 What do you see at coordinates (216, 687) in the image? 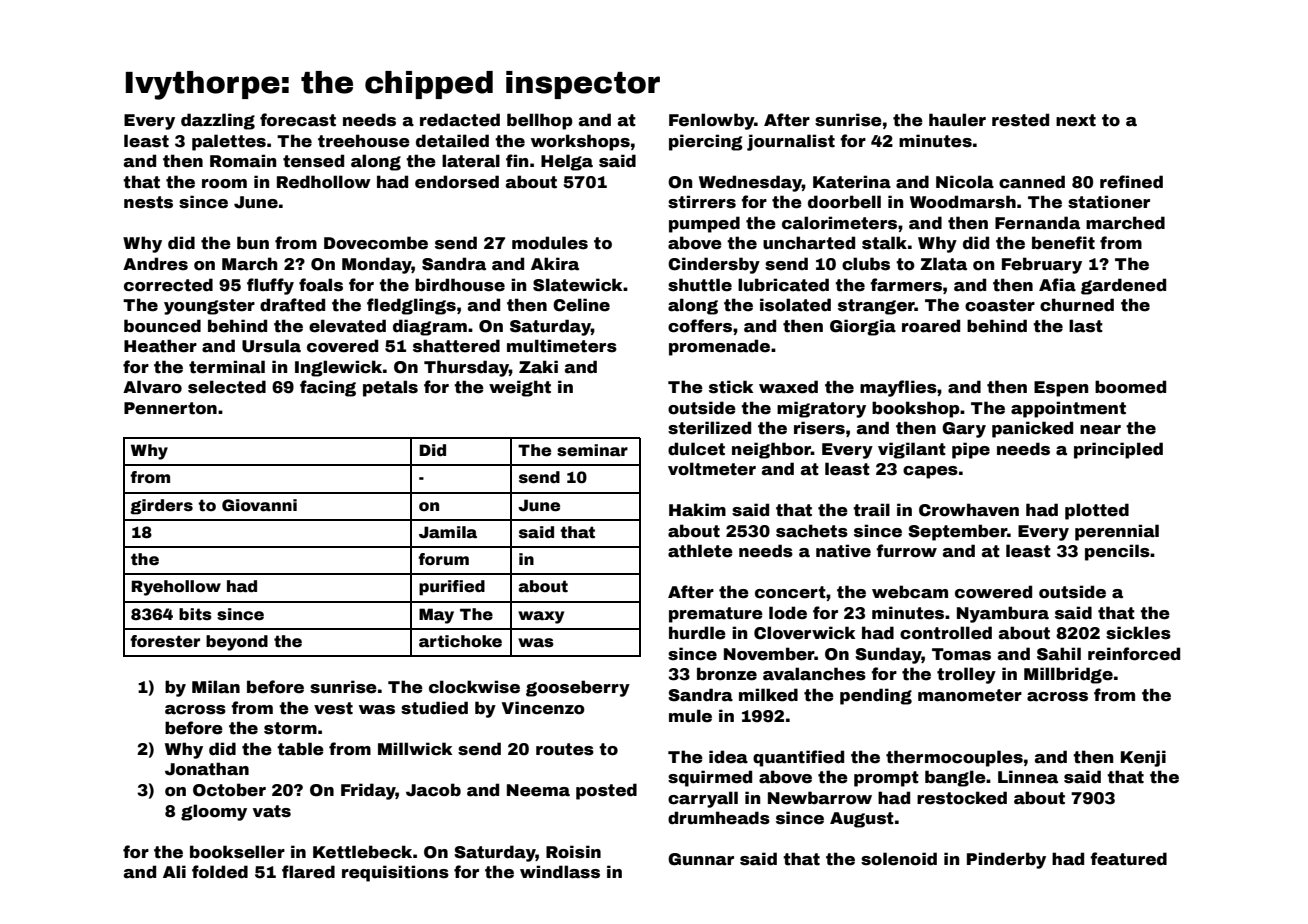
I see `Milan` at bounding box center [216, 687].
